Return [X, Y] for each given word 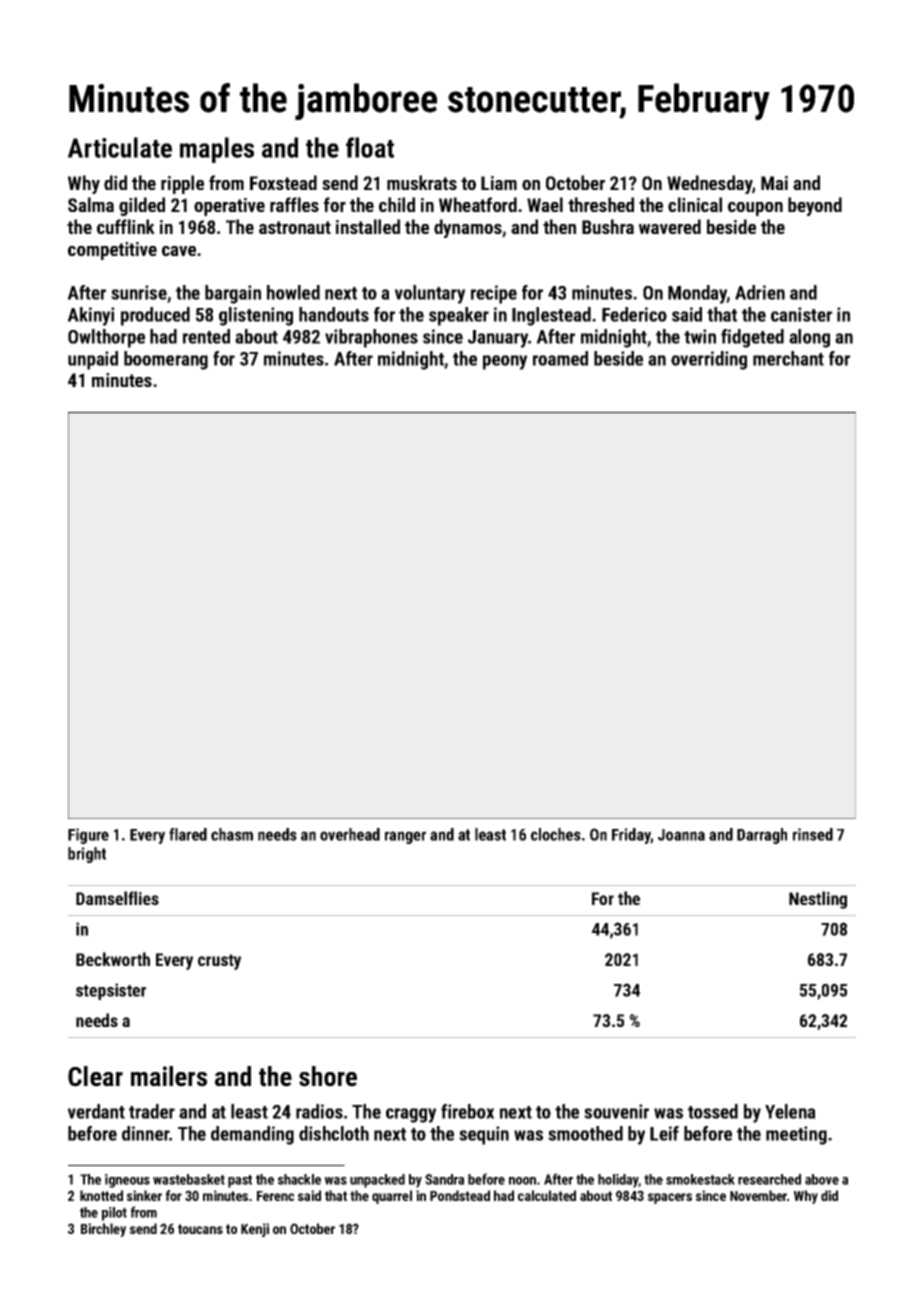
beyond [815, 206]
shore [328, 1076]
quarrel [392, 1197]
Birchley [103, 1230]
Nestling [818, 900]
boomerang [166, 360]
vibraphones [371, 338]
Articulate [120, 147]
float [370, 147]
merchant [788, 358]
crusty [219, 962]
